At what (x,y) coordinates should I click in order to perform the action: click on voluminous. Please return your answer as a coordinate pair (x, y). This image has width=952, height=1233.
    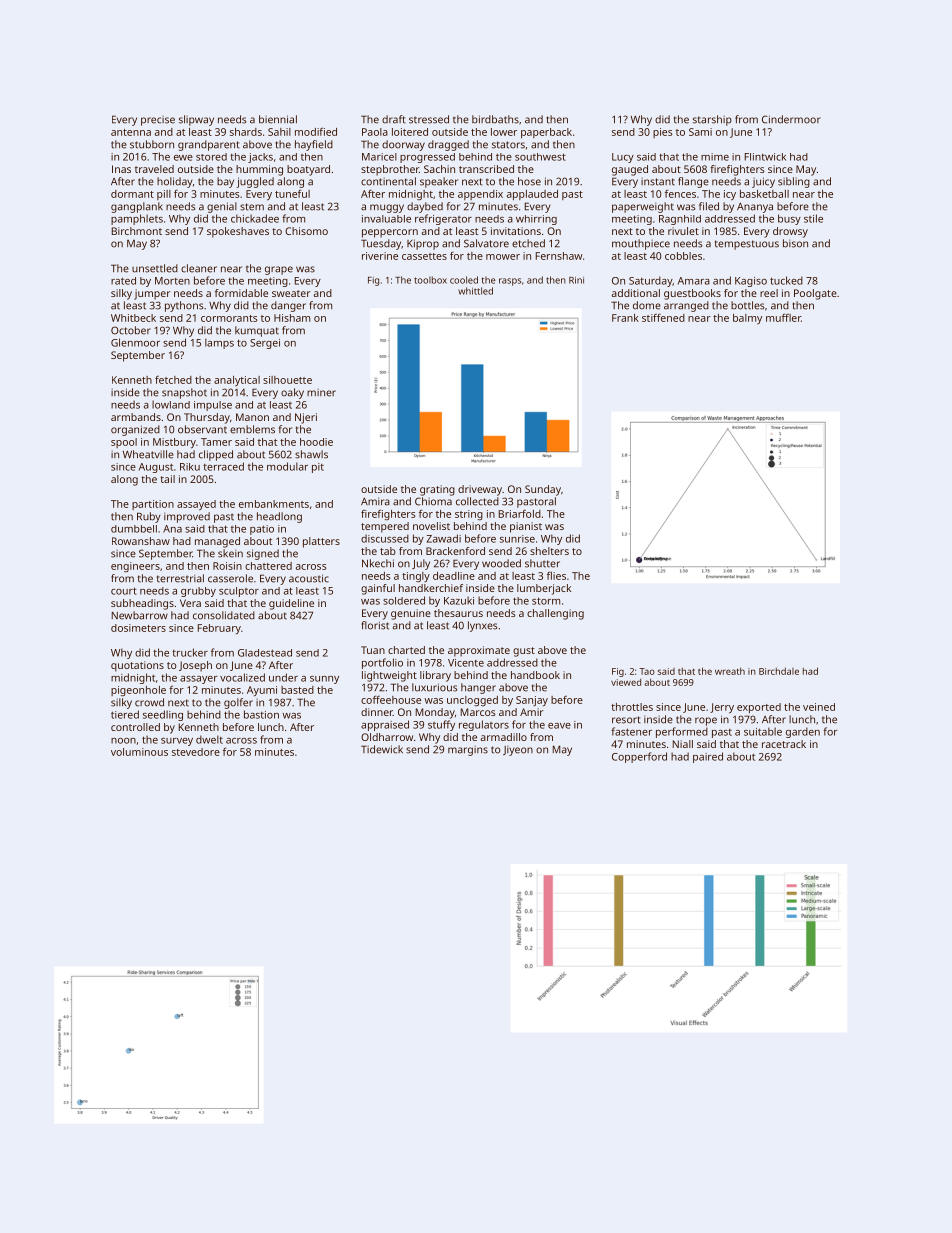
    Looking at the image, I should click on (139, 752).
